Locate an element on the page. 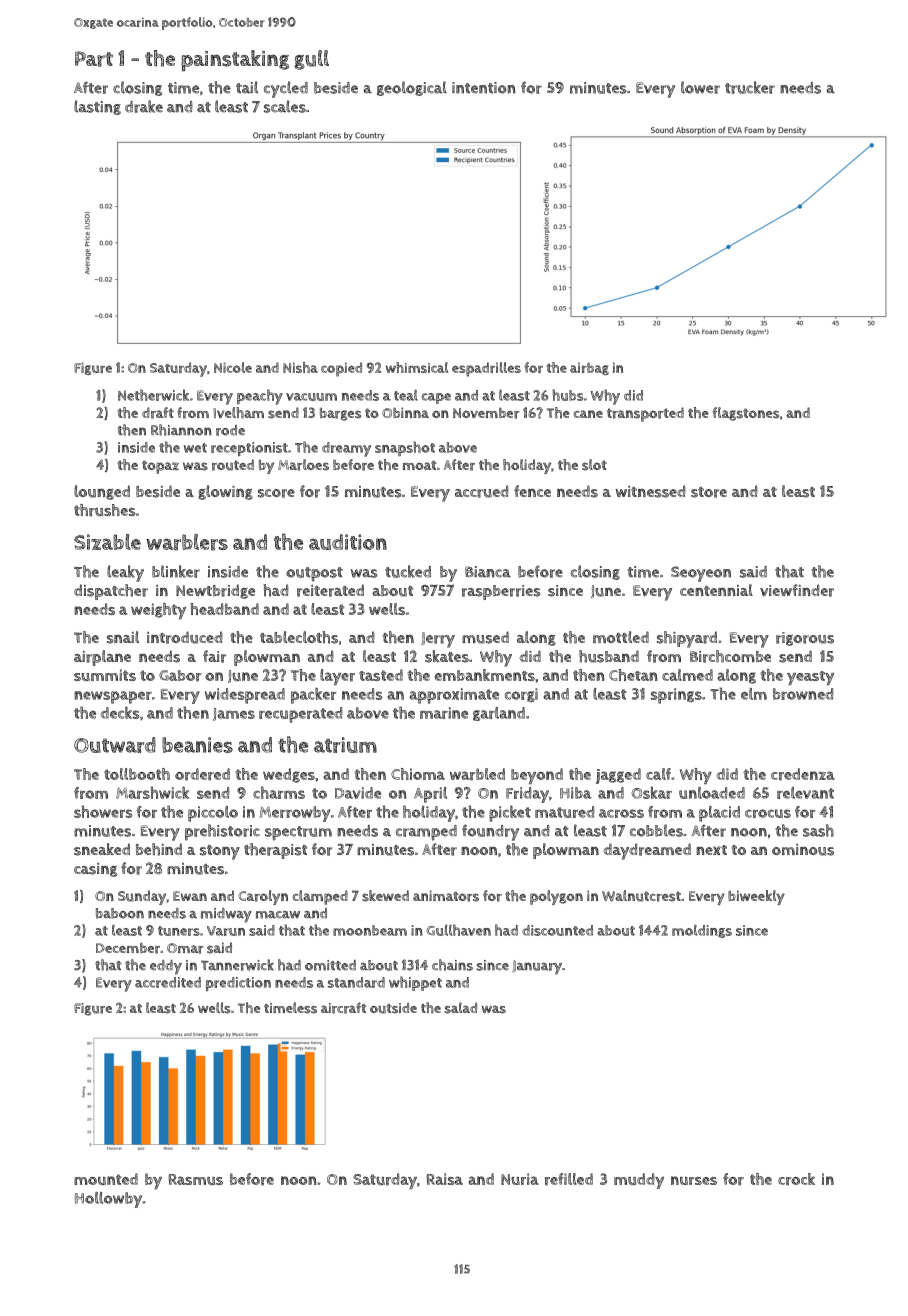  mounted is located at coordinates (106, 1179).
